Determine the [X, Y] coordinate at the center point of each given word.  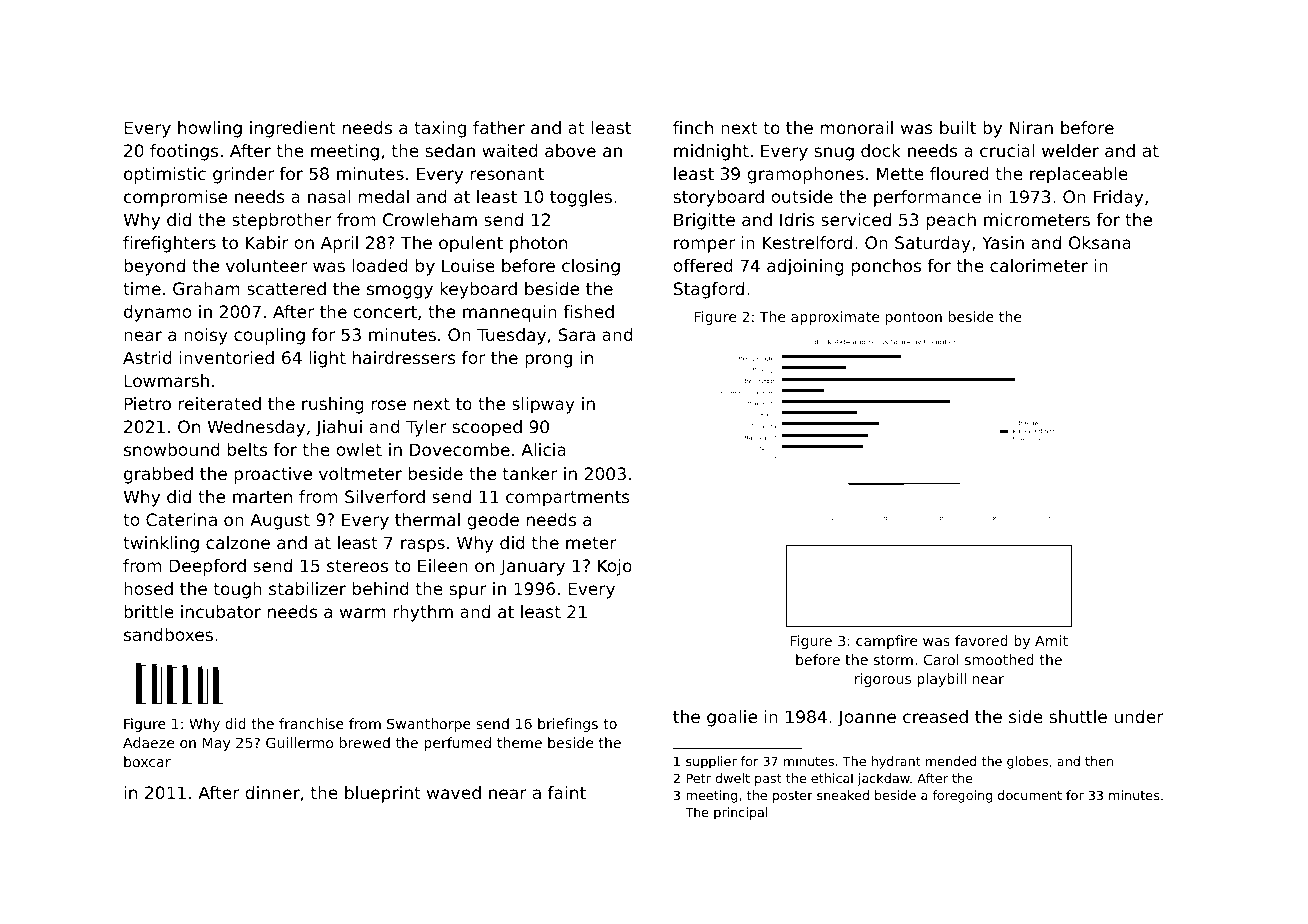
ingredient [293, 129]
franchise [311, 723]
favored [981, 640]
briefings [568, 725]
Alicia [543, 449]
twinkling [161, 544]
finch [693, 127]
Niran [1031, 127]
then [1099, 761]
